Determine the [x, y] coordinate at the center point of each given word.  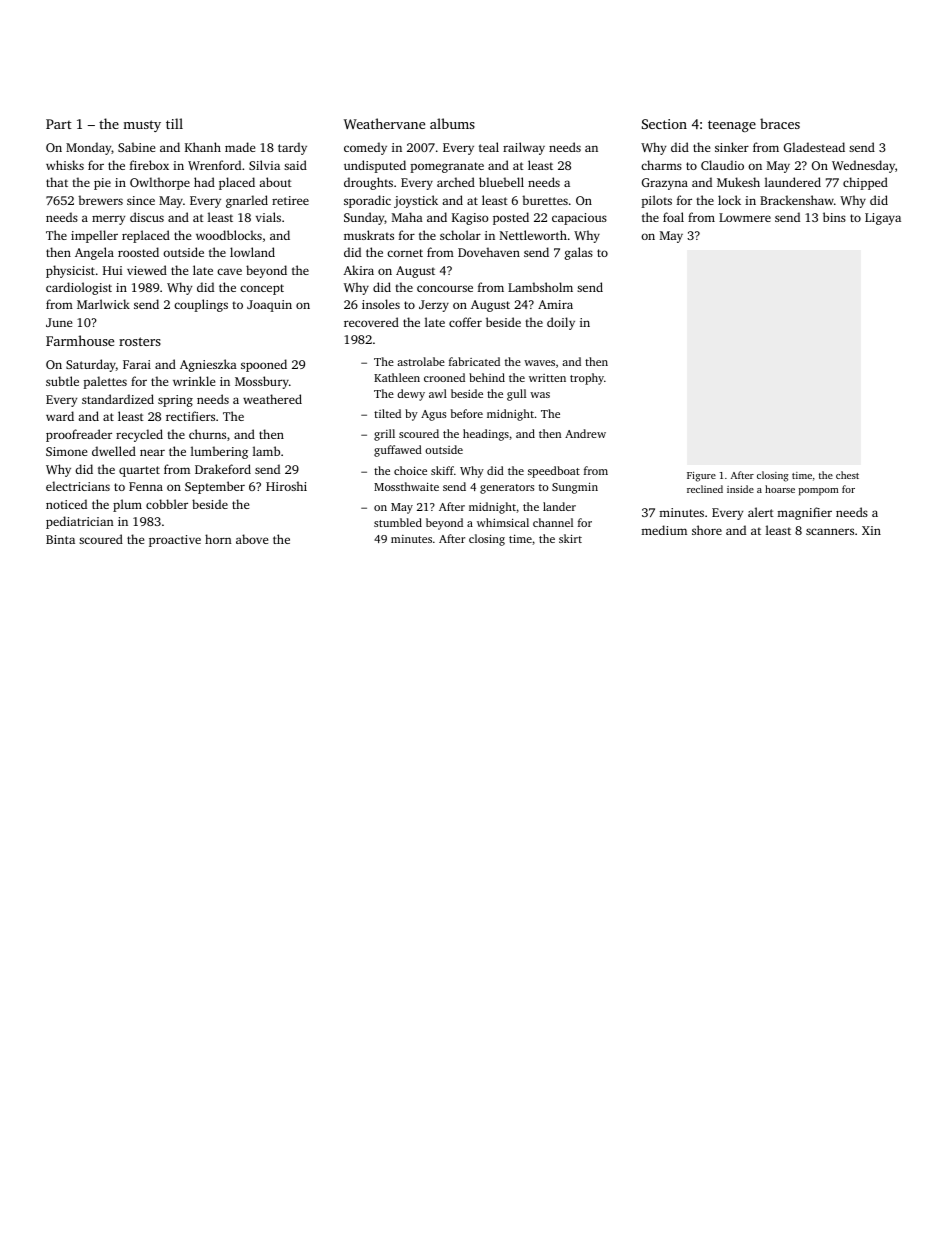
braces [780, 123]
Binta [60, 539]
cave [229, 271]
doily [561, 323]
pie [102, 184]
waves [539, 363]
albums [452, 123]
